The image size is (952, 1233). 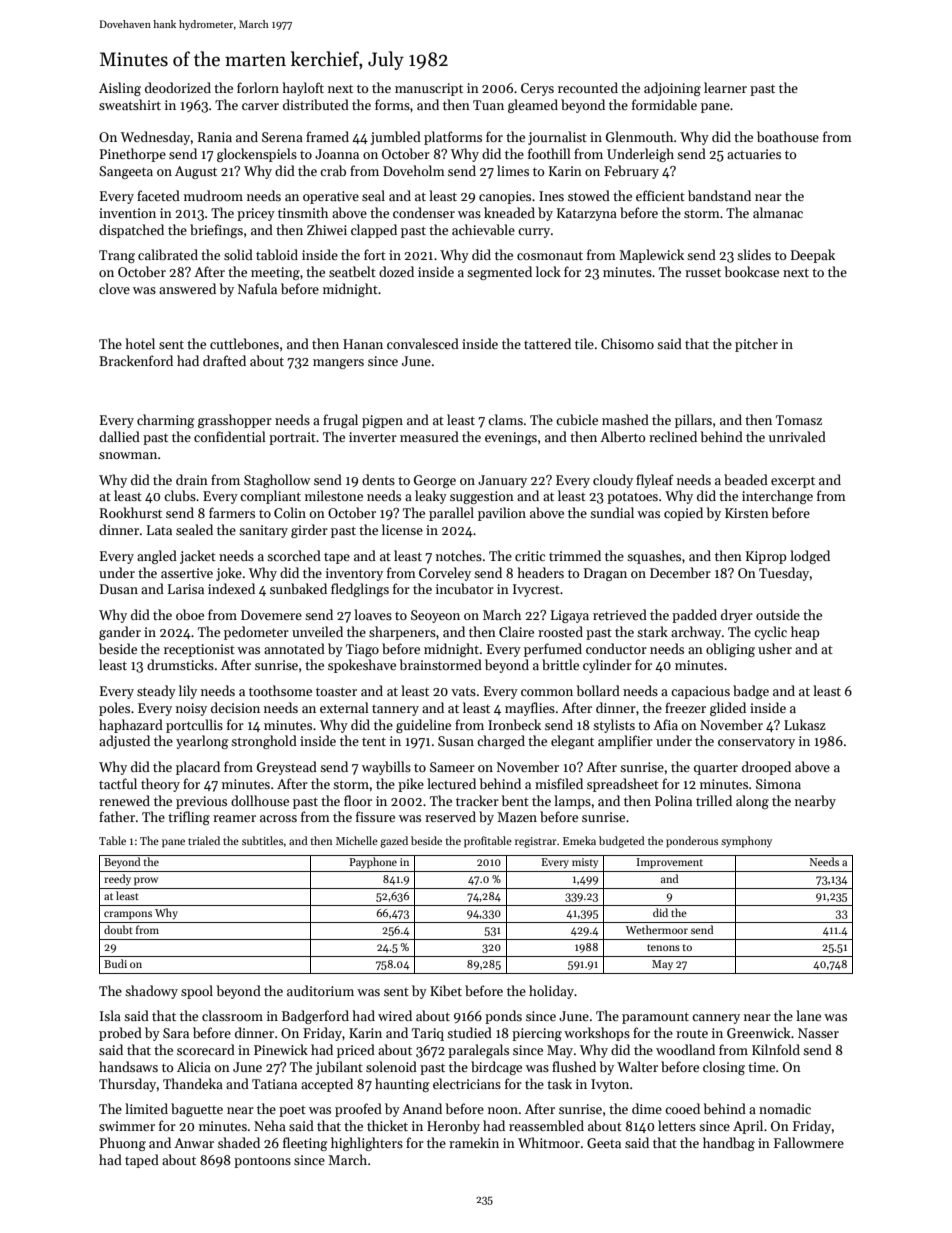 What do you see at coordinates (123, 1144) in the image?
I see `Phuong` at bounding box center [123, 1144].
